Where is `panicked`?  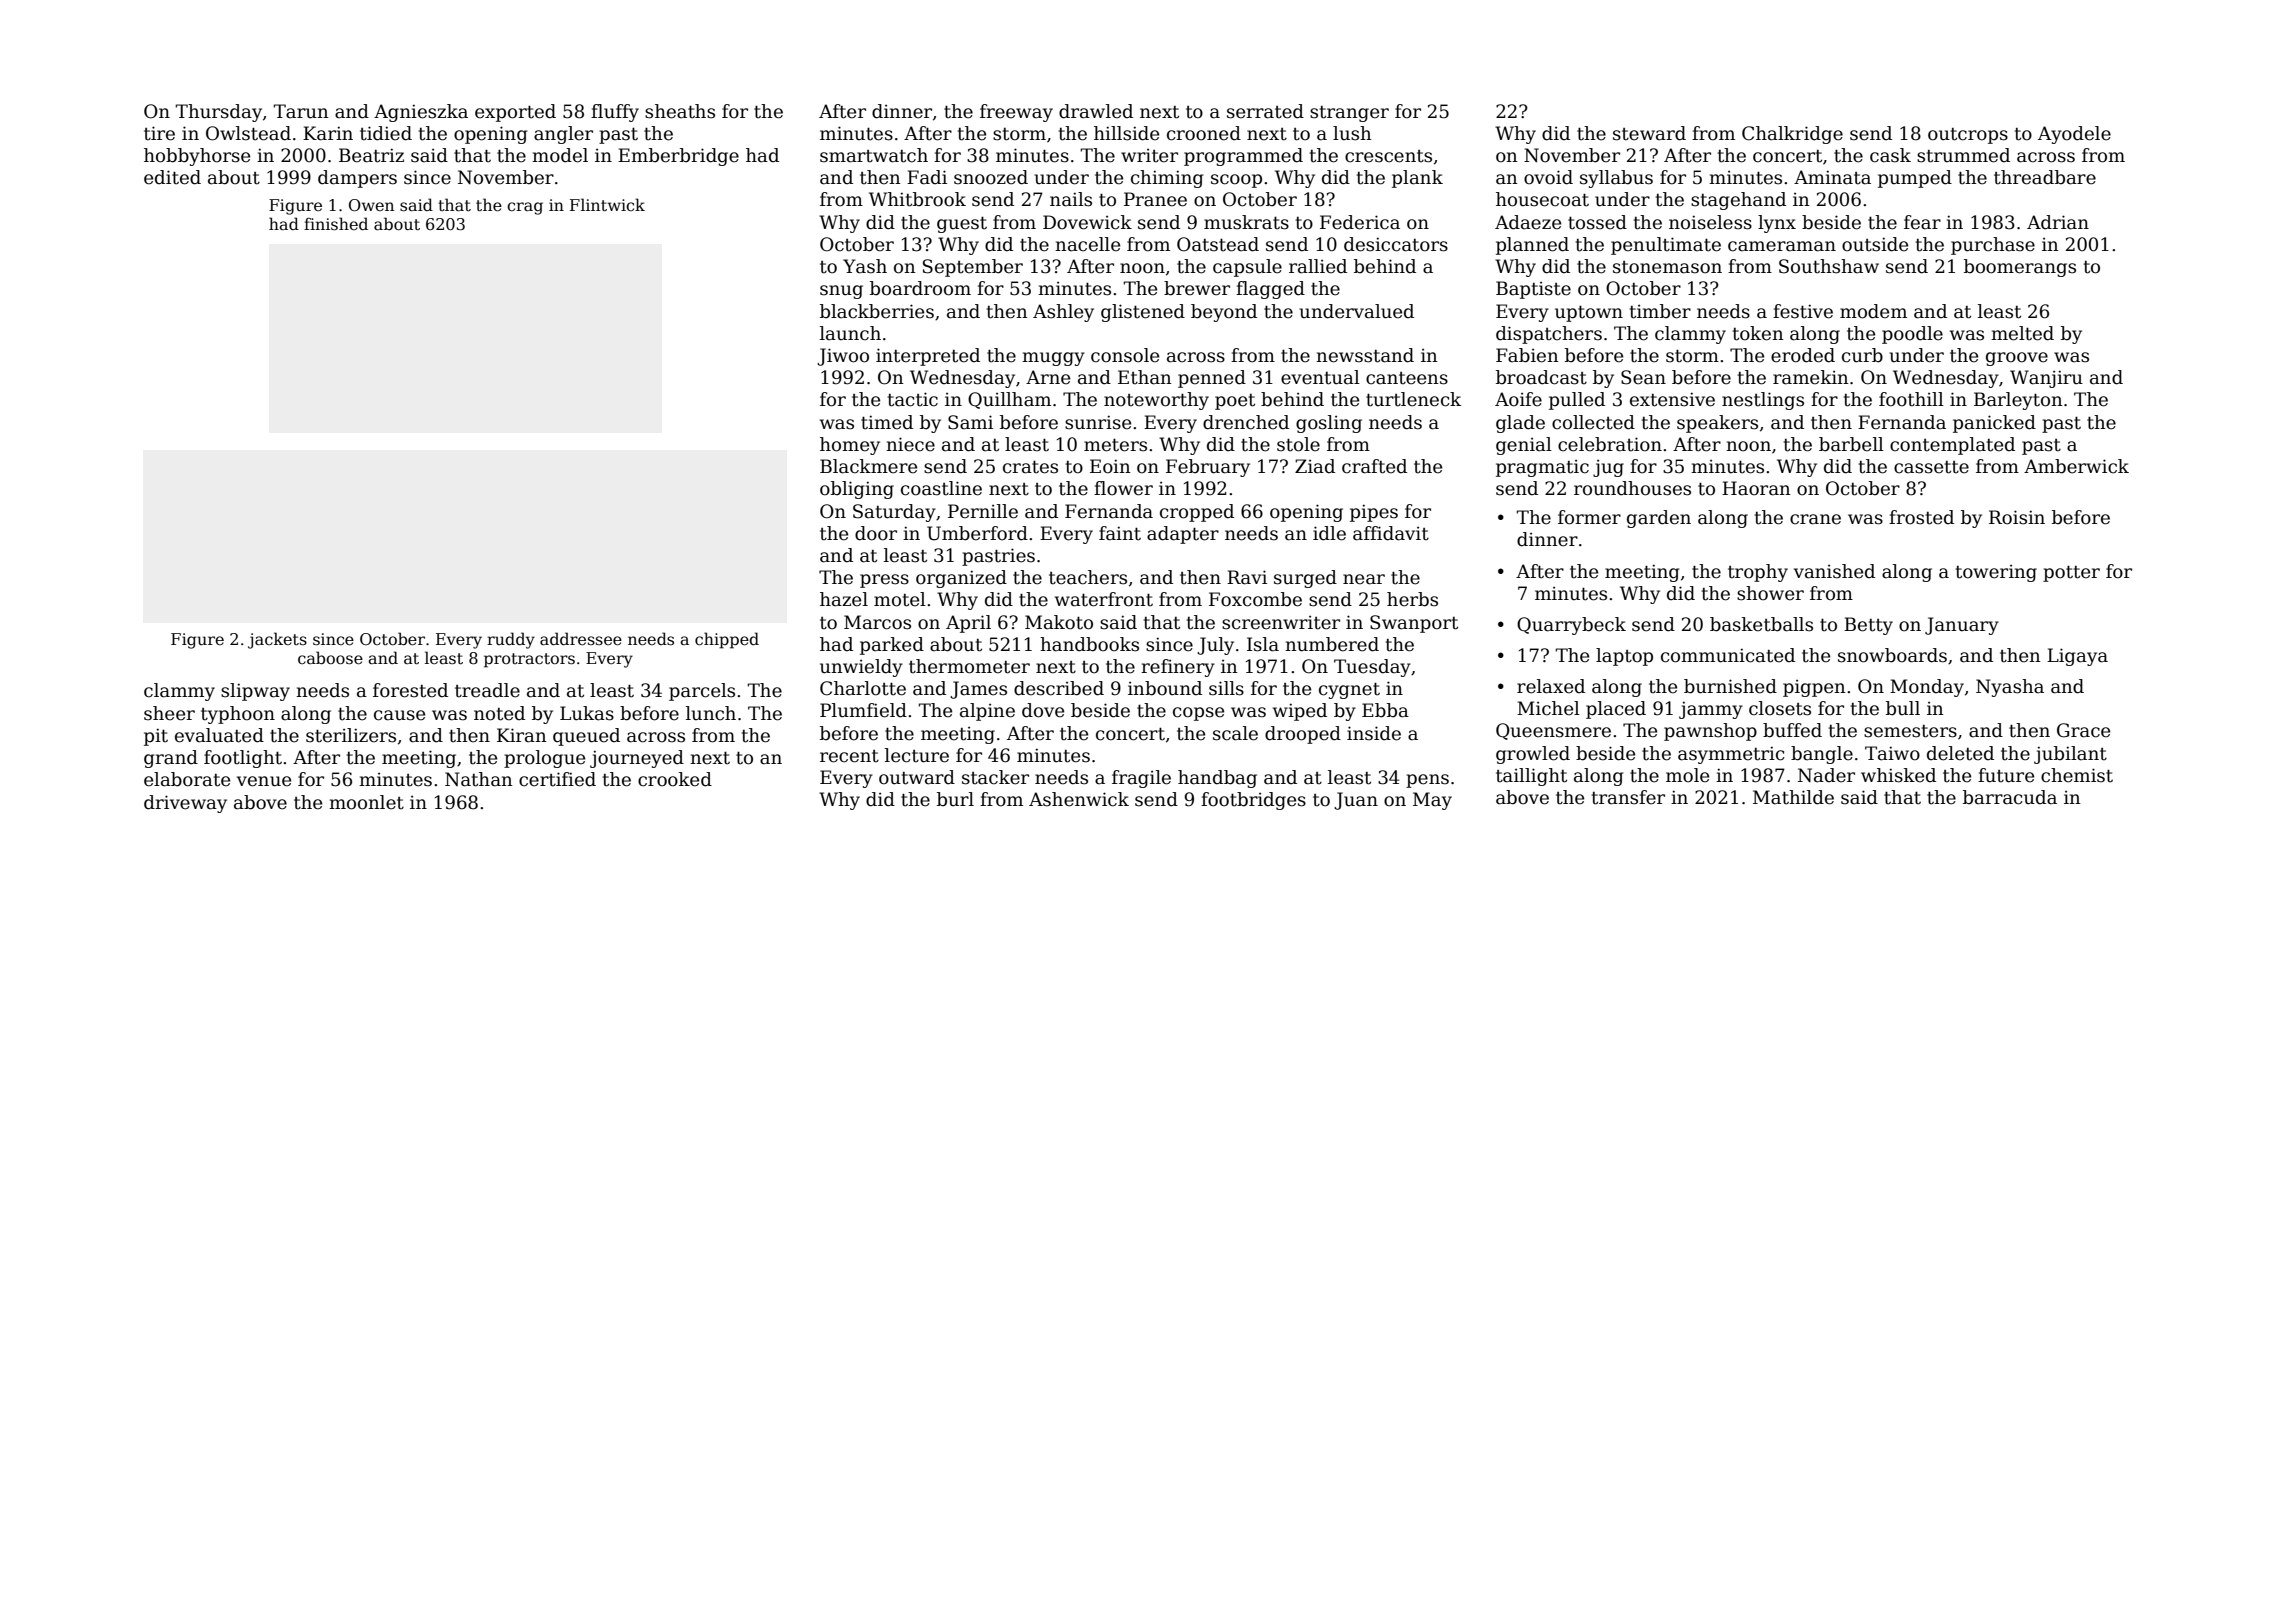
panicked is located at coordinates (1994, 424).
